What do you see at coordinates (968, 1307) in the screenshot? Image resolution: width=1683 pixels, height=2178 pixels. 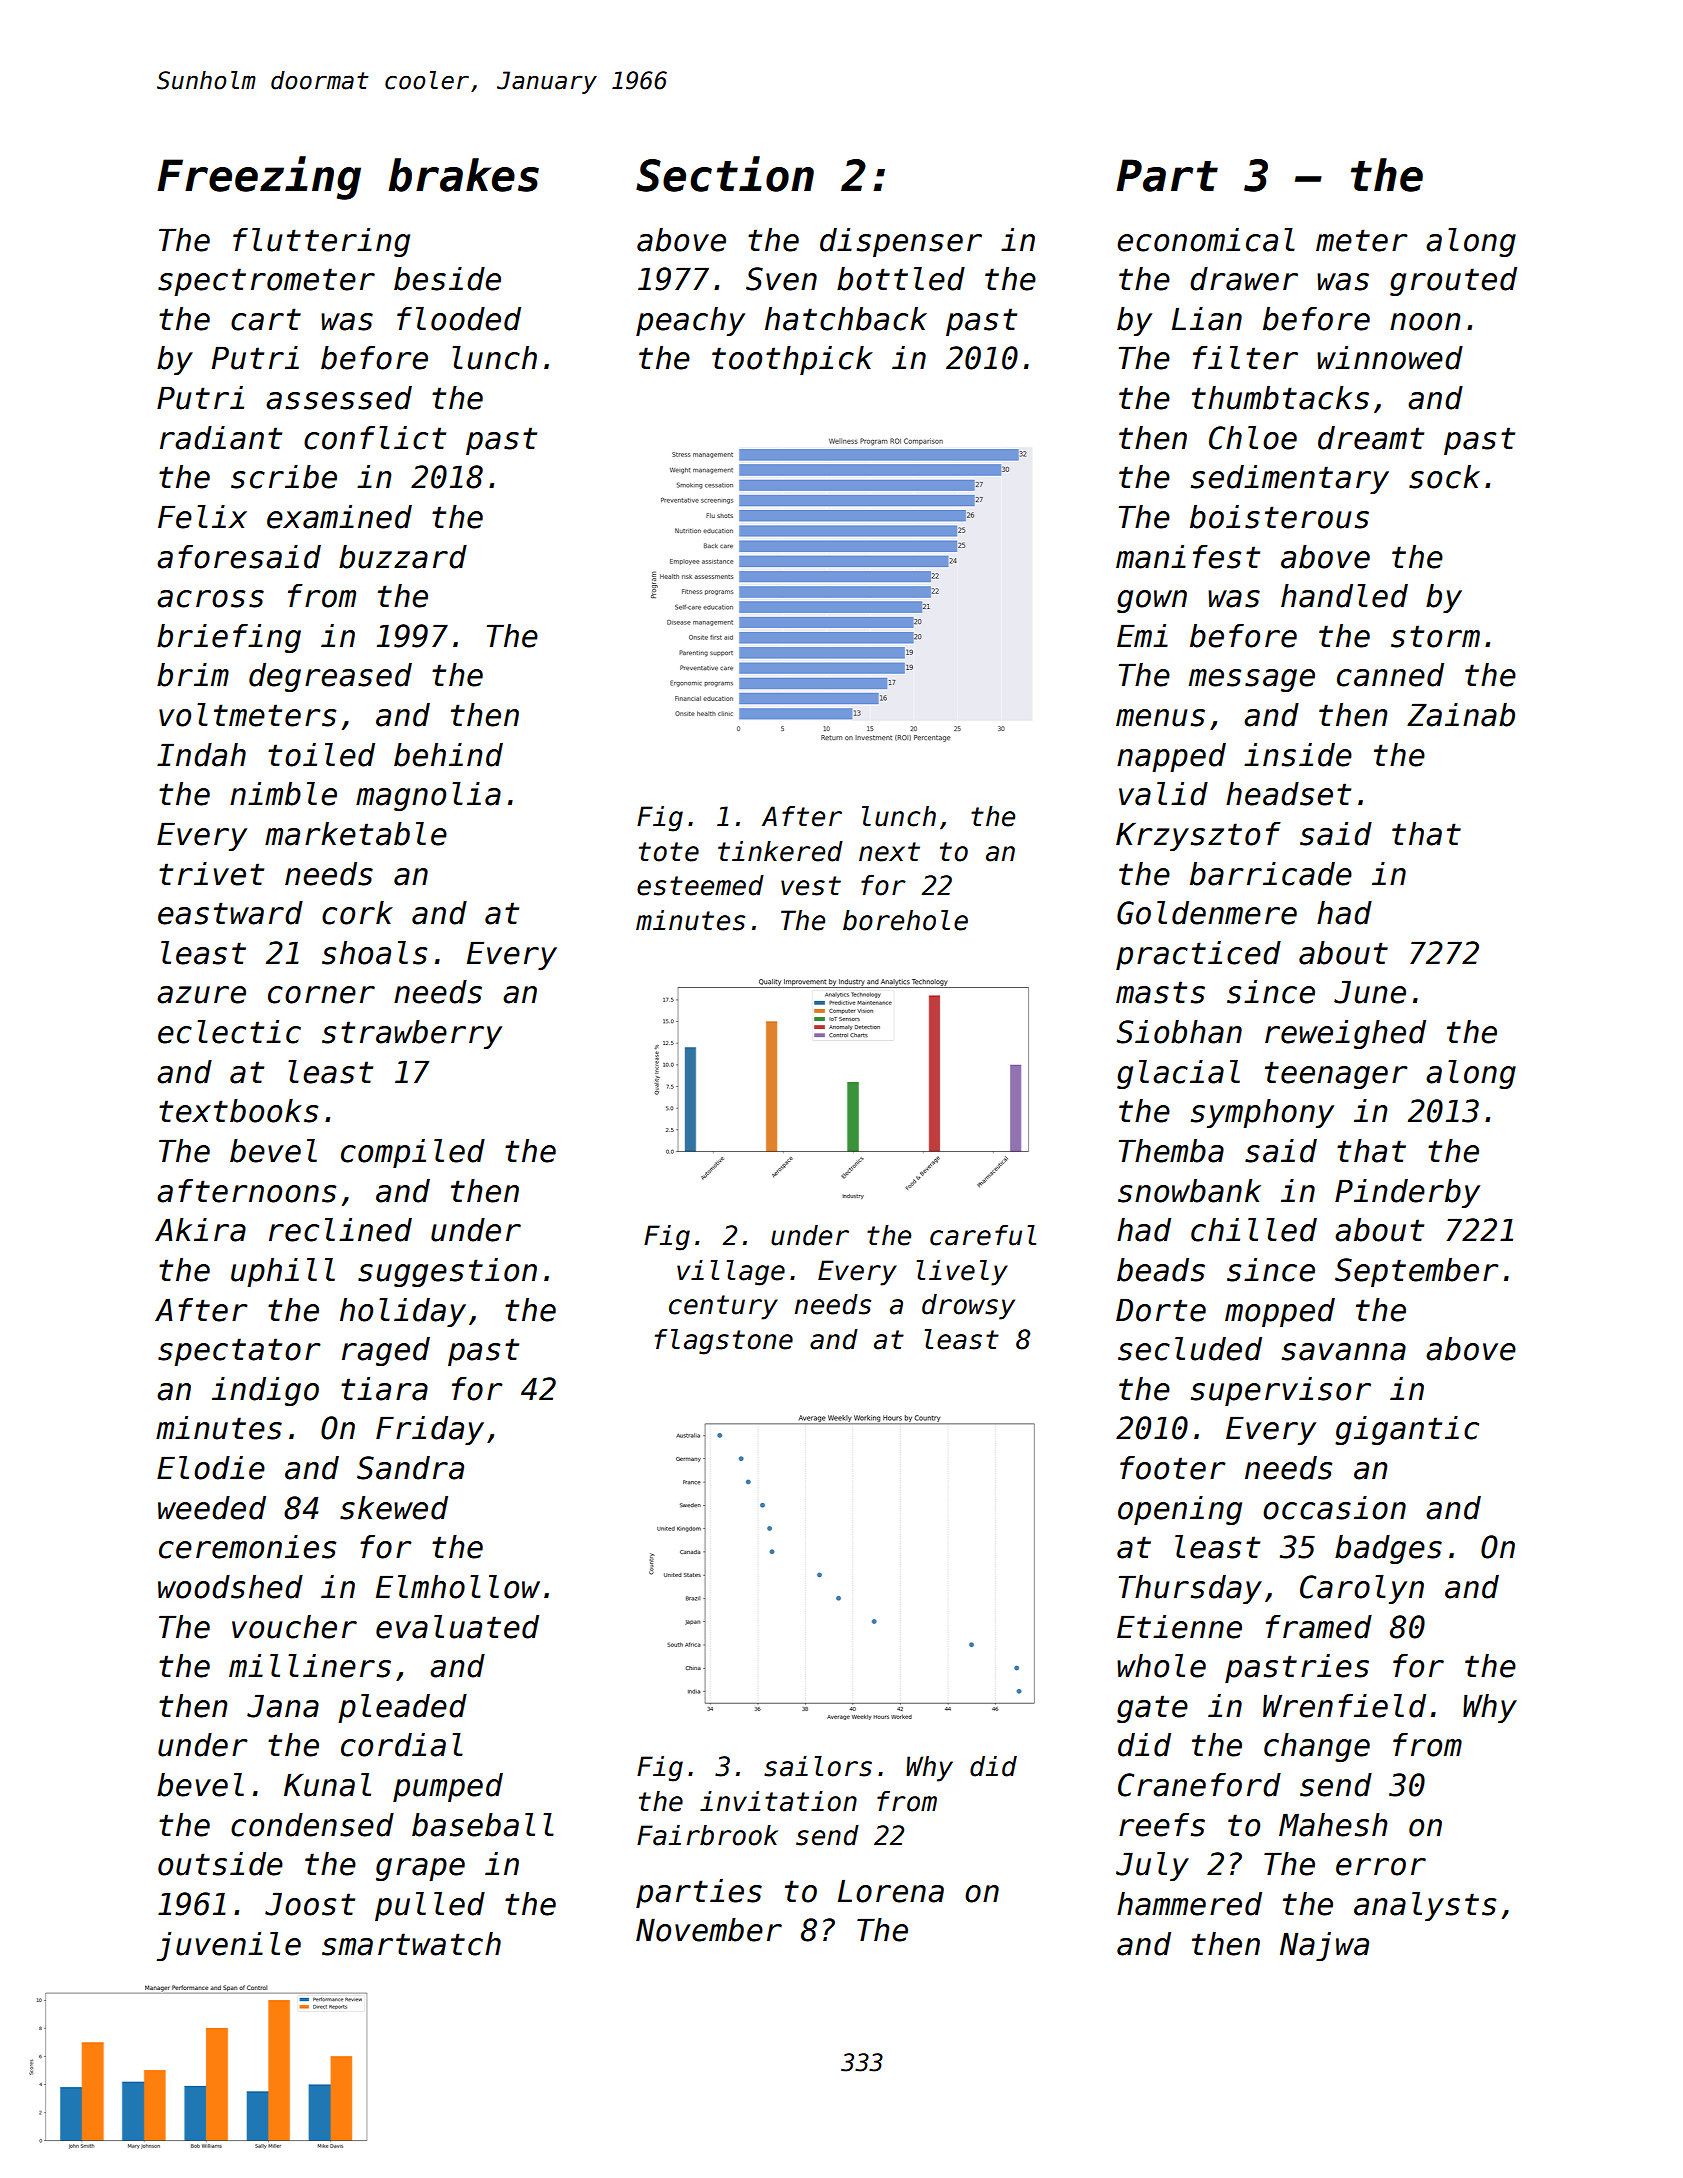 I see `drowsy` at bounding box center [968, 1307].
